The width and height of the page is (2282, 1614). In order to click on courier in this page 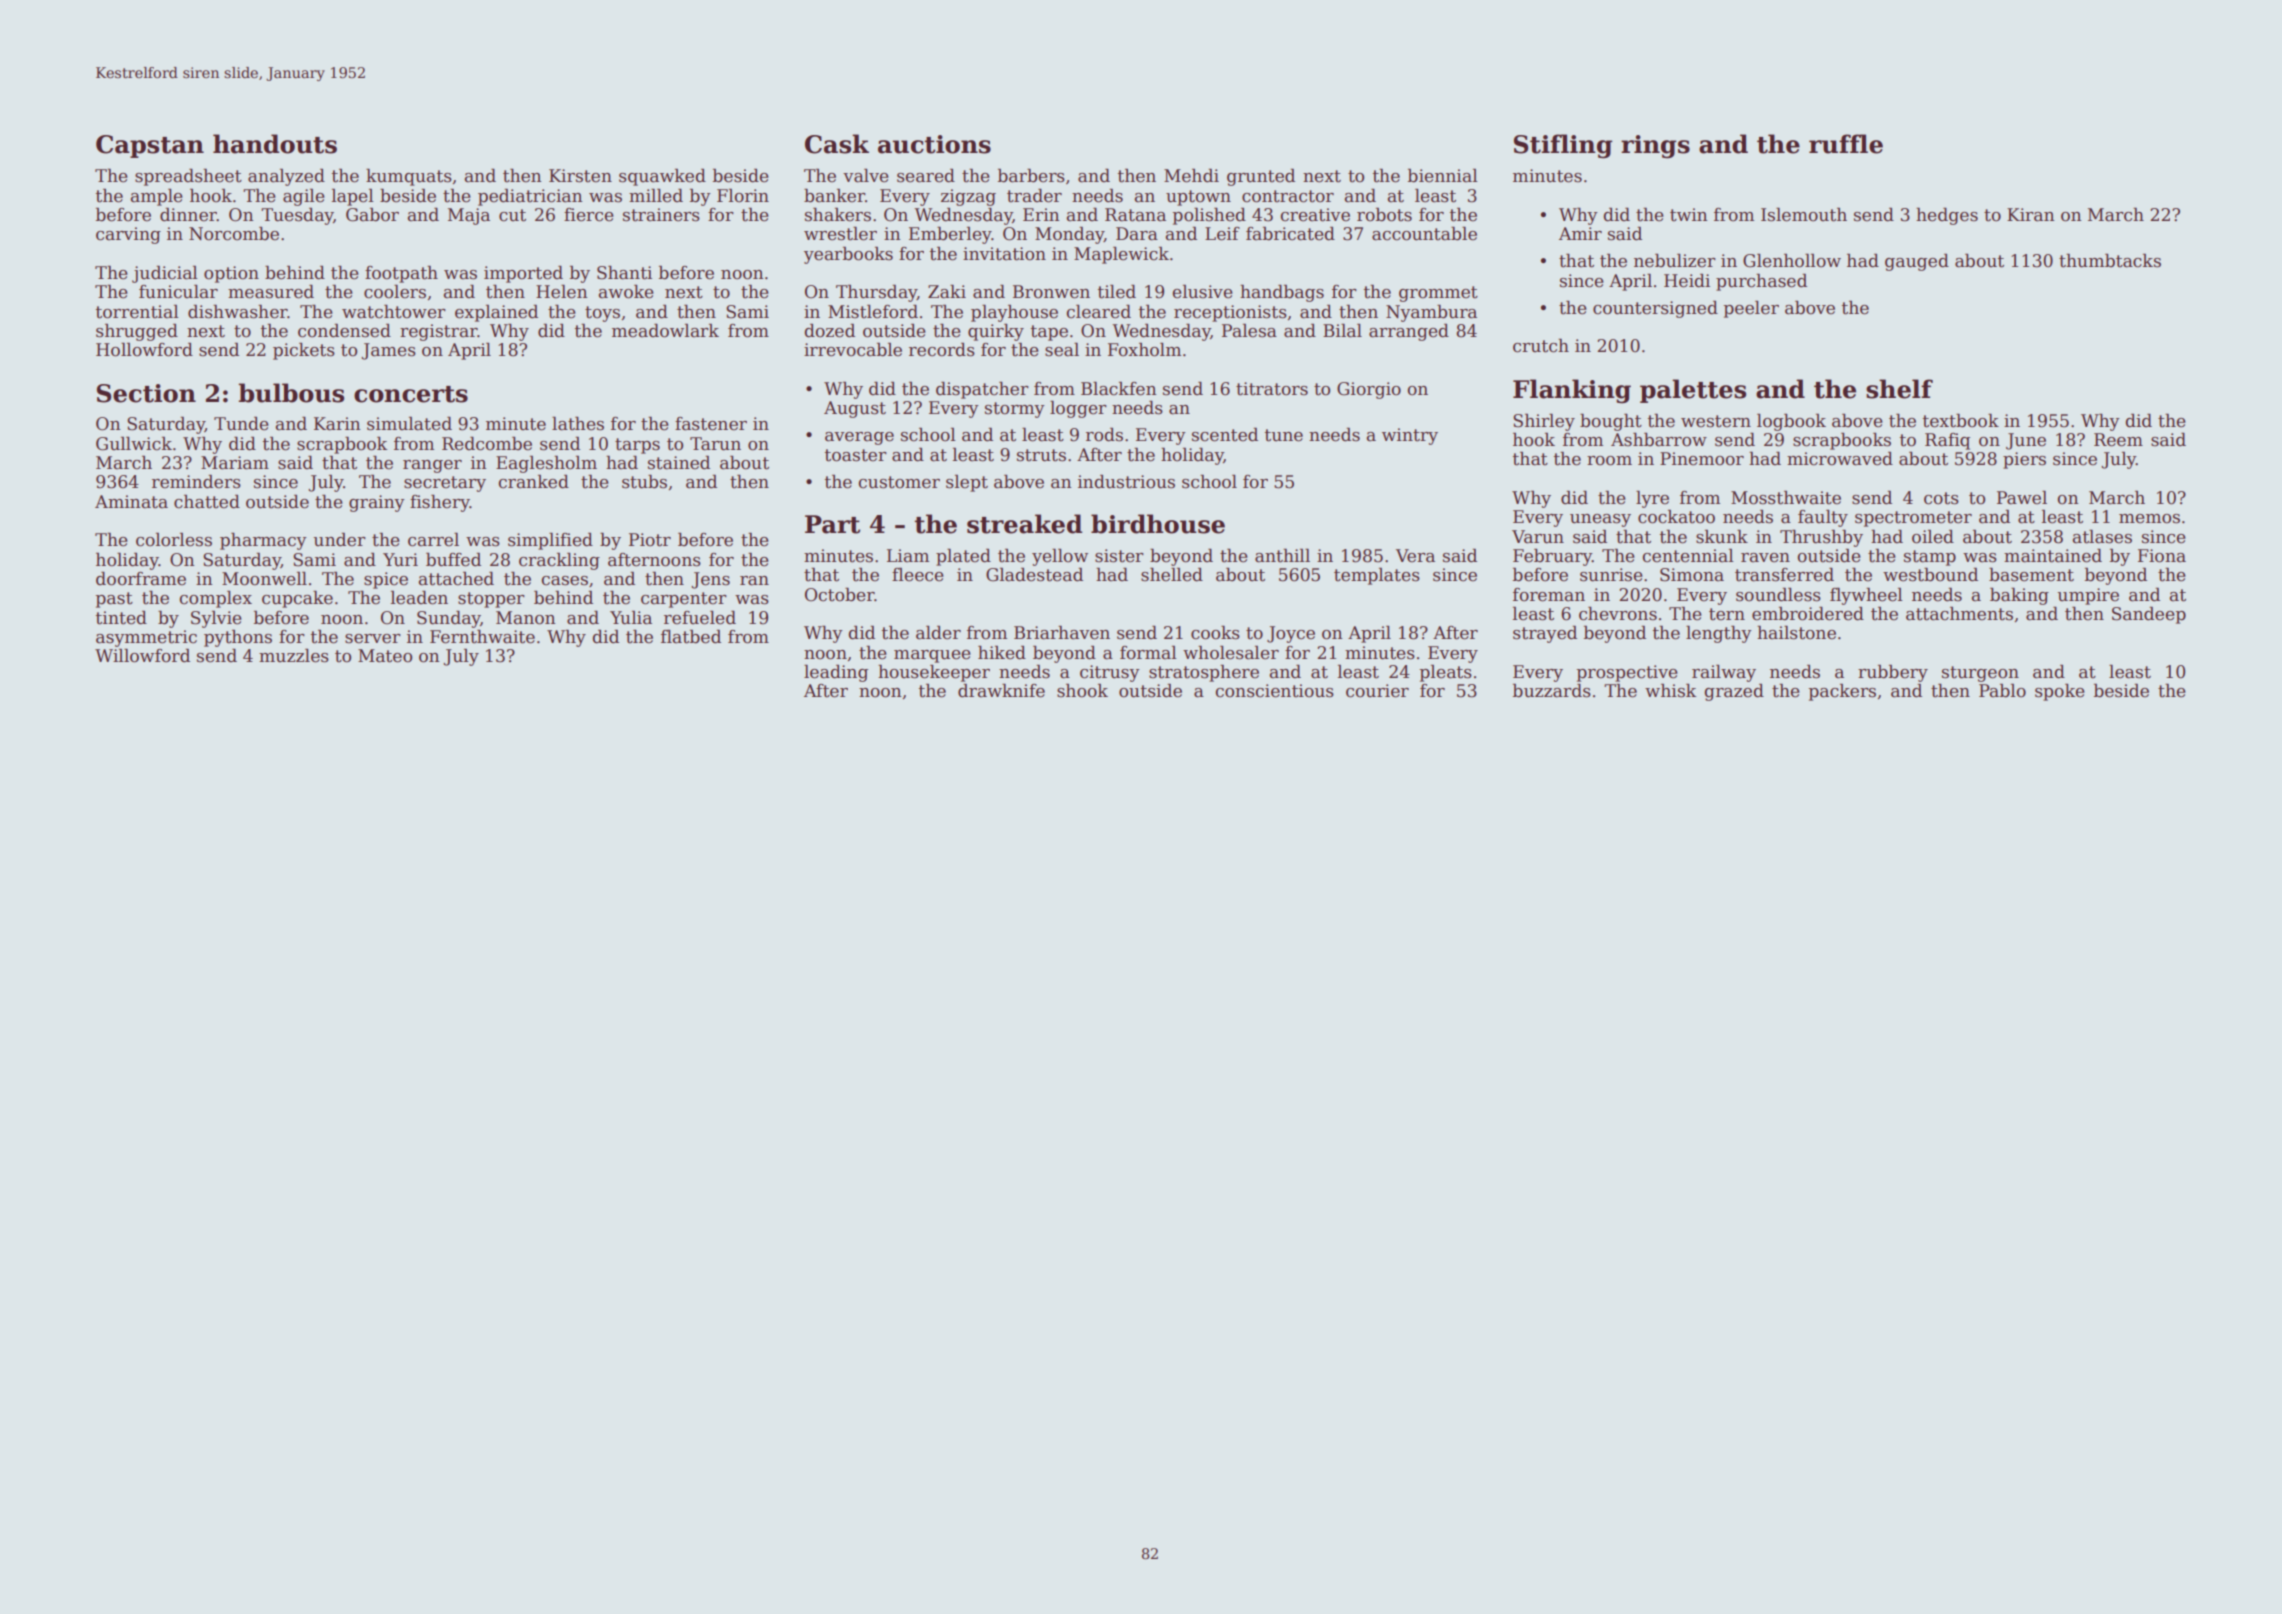, I will do `click(1377, 691)`.
